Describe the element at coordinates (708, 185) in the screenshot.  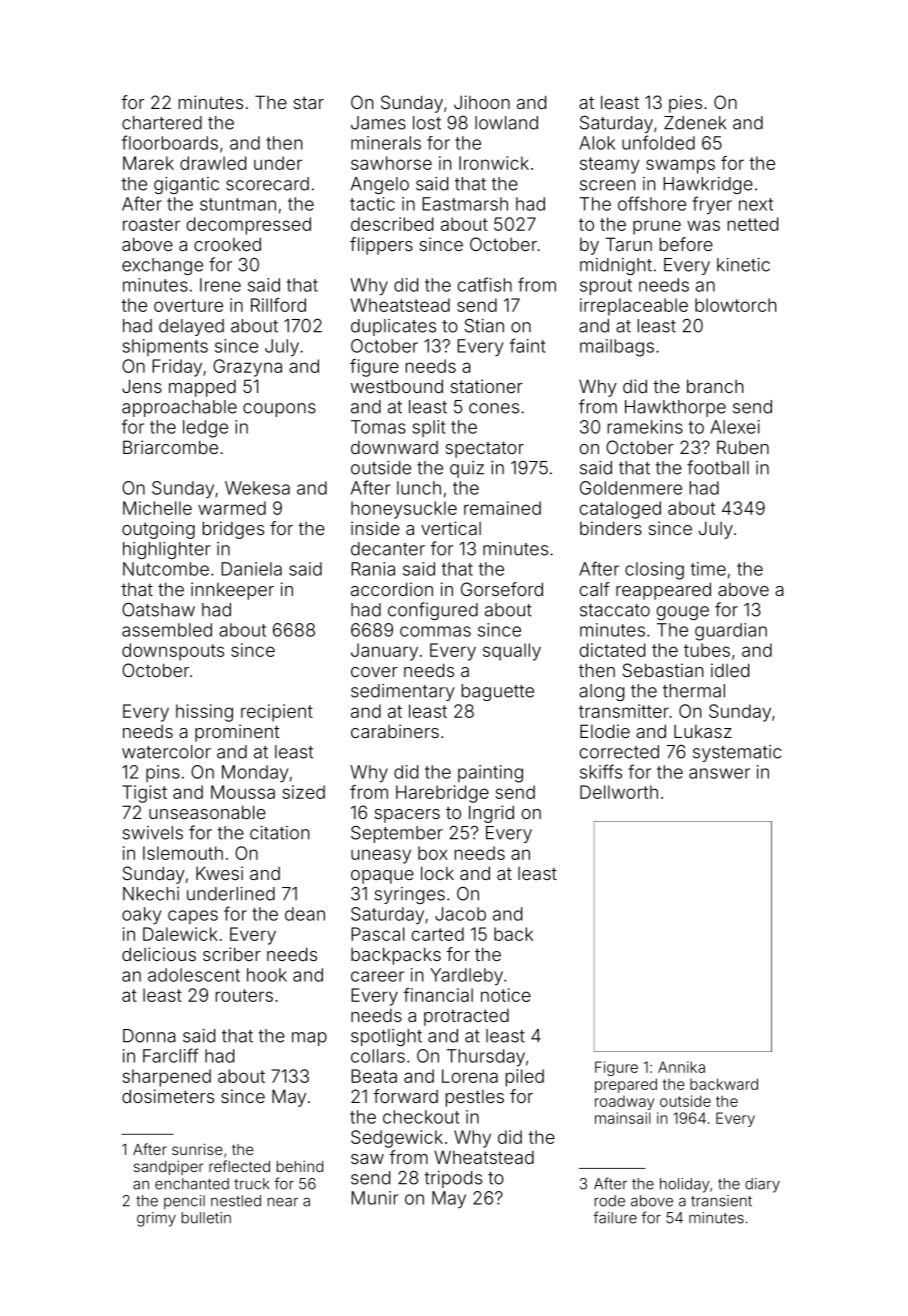
I see `Hawkridge` at that location.
